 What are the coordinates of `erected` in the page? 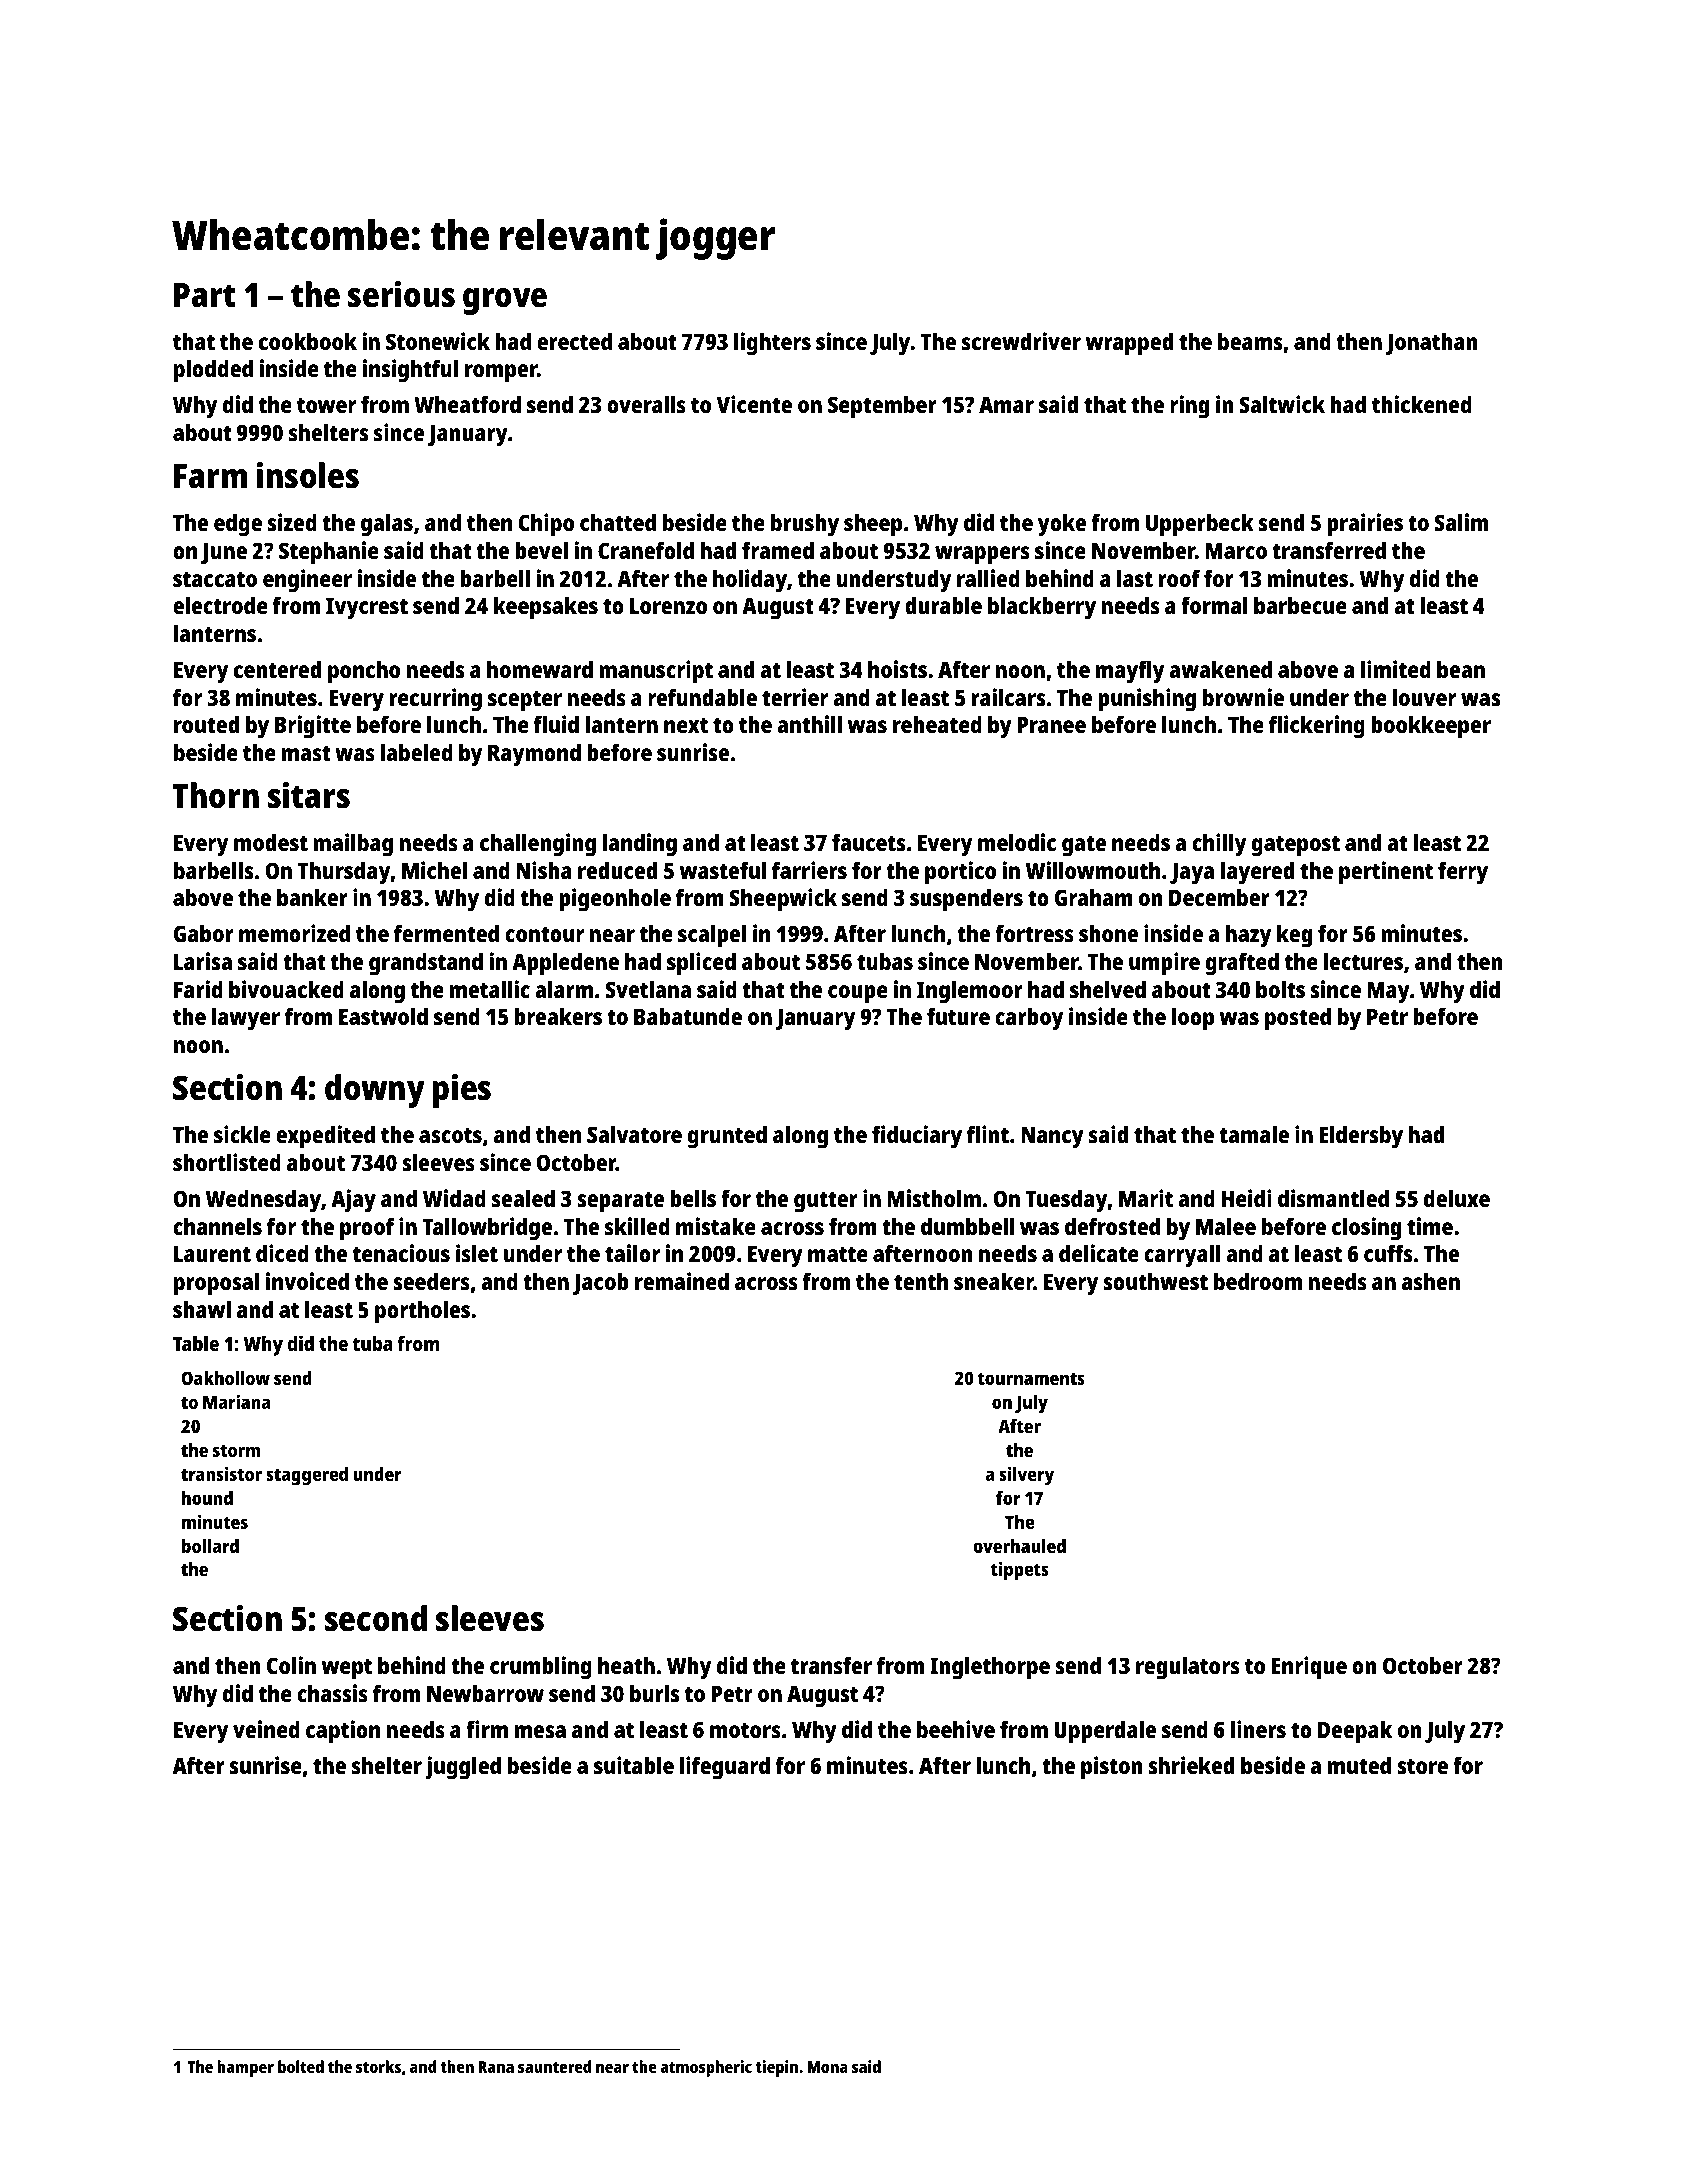 It's located at (574, 341).
